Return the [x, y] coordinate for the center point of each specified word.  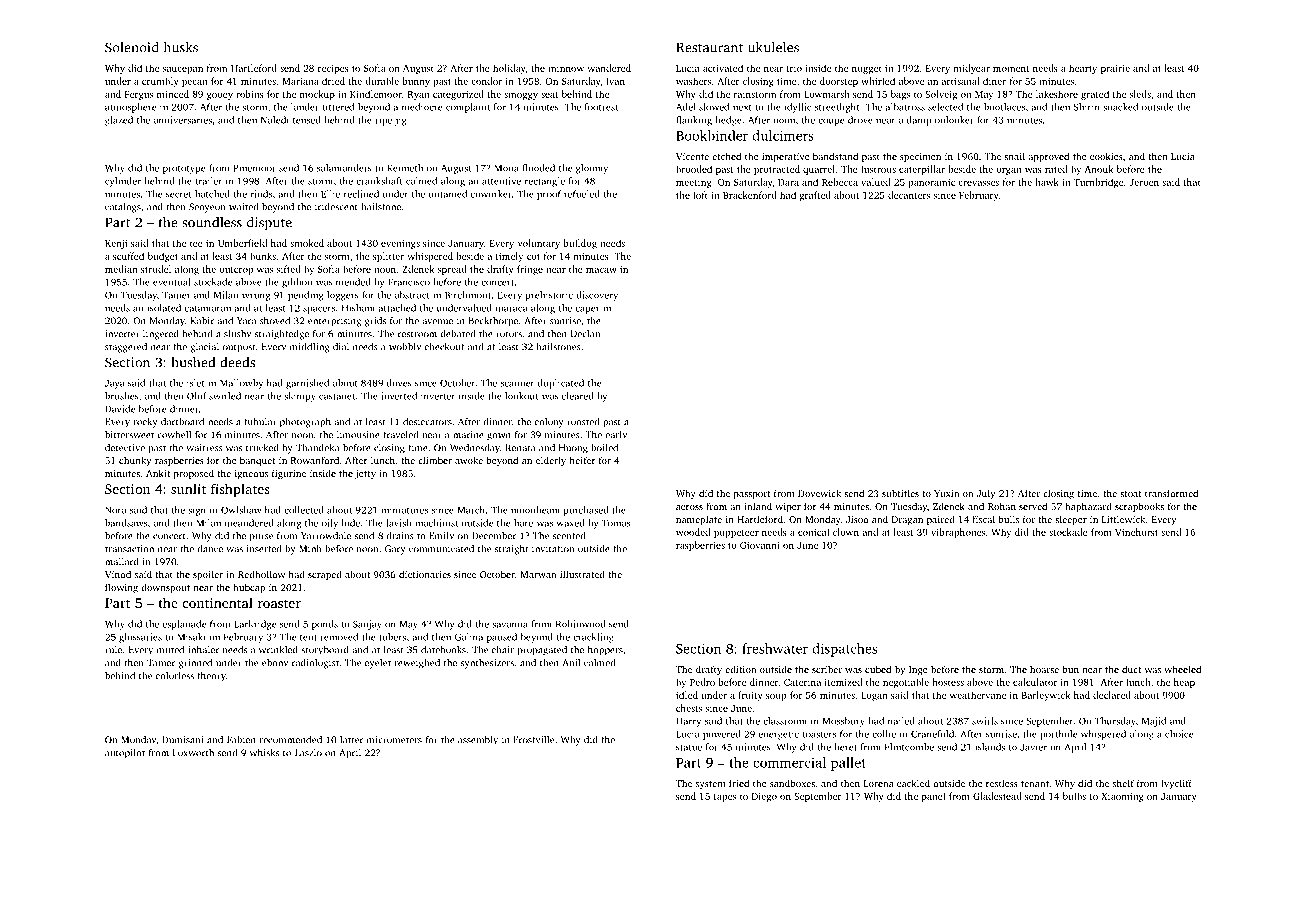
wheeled [1182, 669]
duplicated [561, 384]
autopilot [125, 754]
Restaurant [709, 47]
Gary [395, 550]
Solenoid [132, 47]
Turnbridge [1099, 183]
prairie [1115, 69]
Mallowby [241, 384]
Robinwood [581, 624]
